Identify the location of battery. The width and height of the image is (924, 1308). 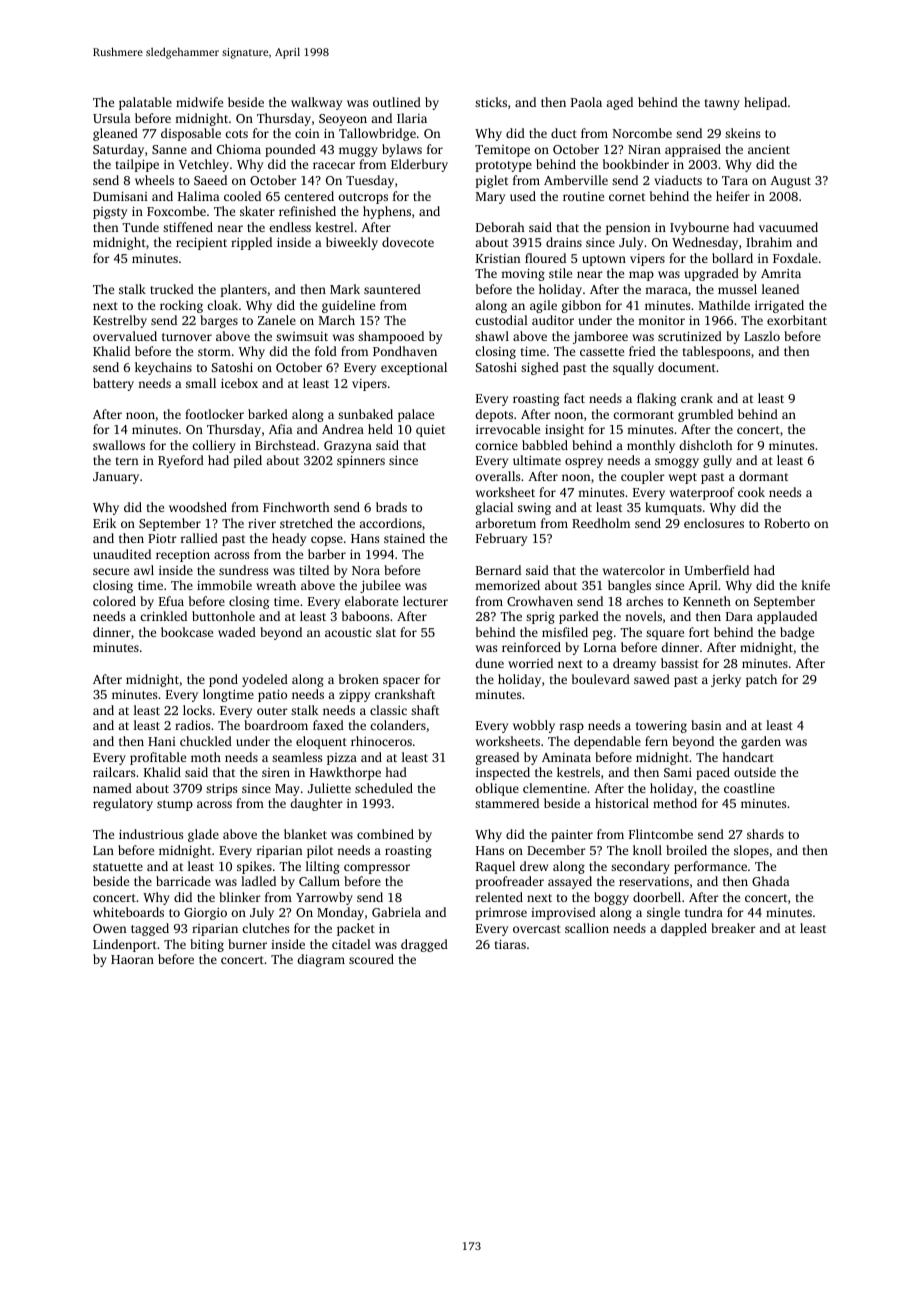
(113, 384).
